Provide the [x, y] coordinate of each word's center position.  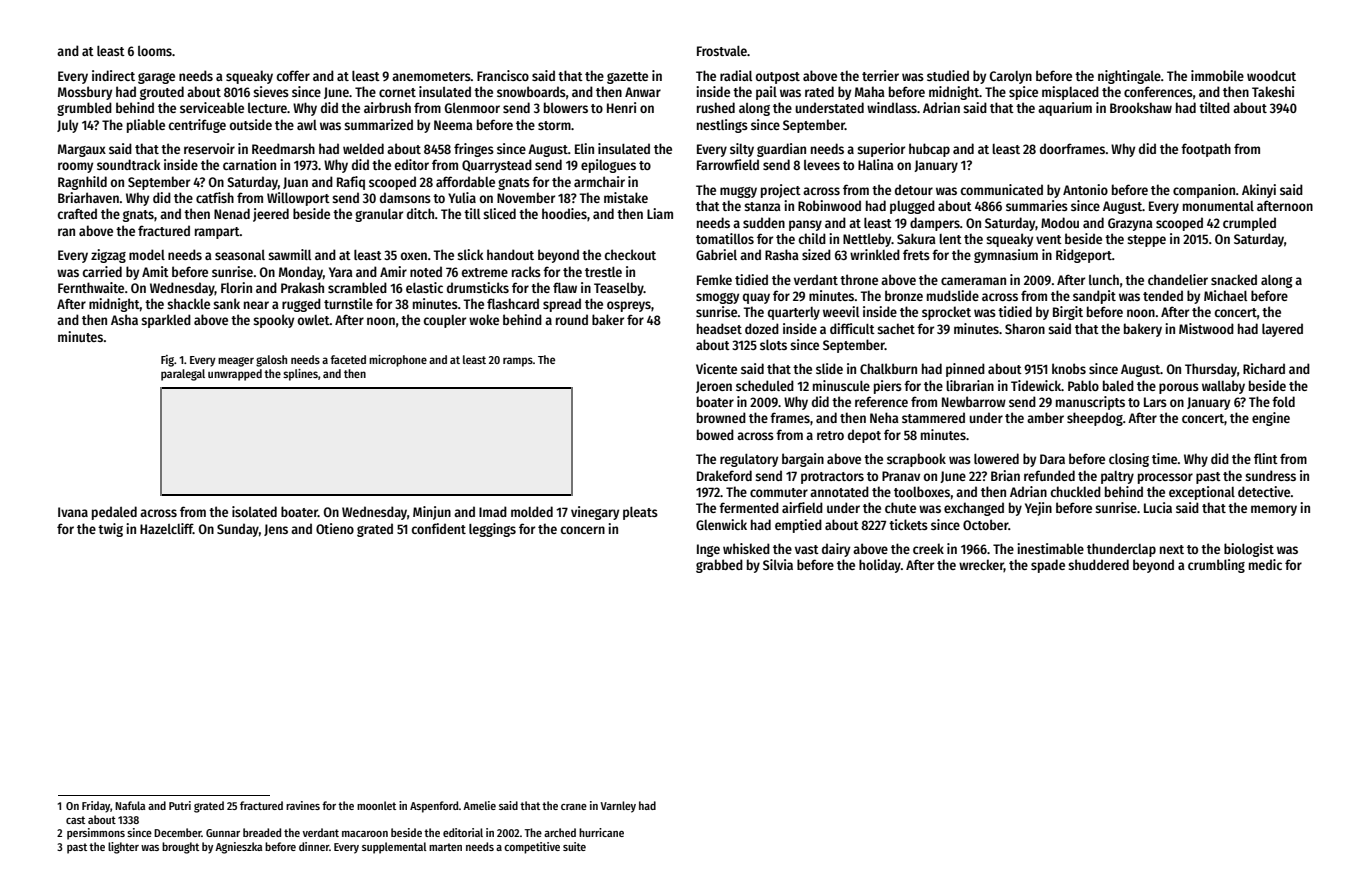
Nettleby [867, 240]
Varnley [618, 807]
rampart [217, 233]
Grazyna [1130, 224]
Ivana [73, 512]
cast [75, 820]
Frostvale [722, 51]
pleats [640, 513]
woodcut [1271, 75]
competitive [532, 848]
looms [155, 51]
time [1164, 458]
